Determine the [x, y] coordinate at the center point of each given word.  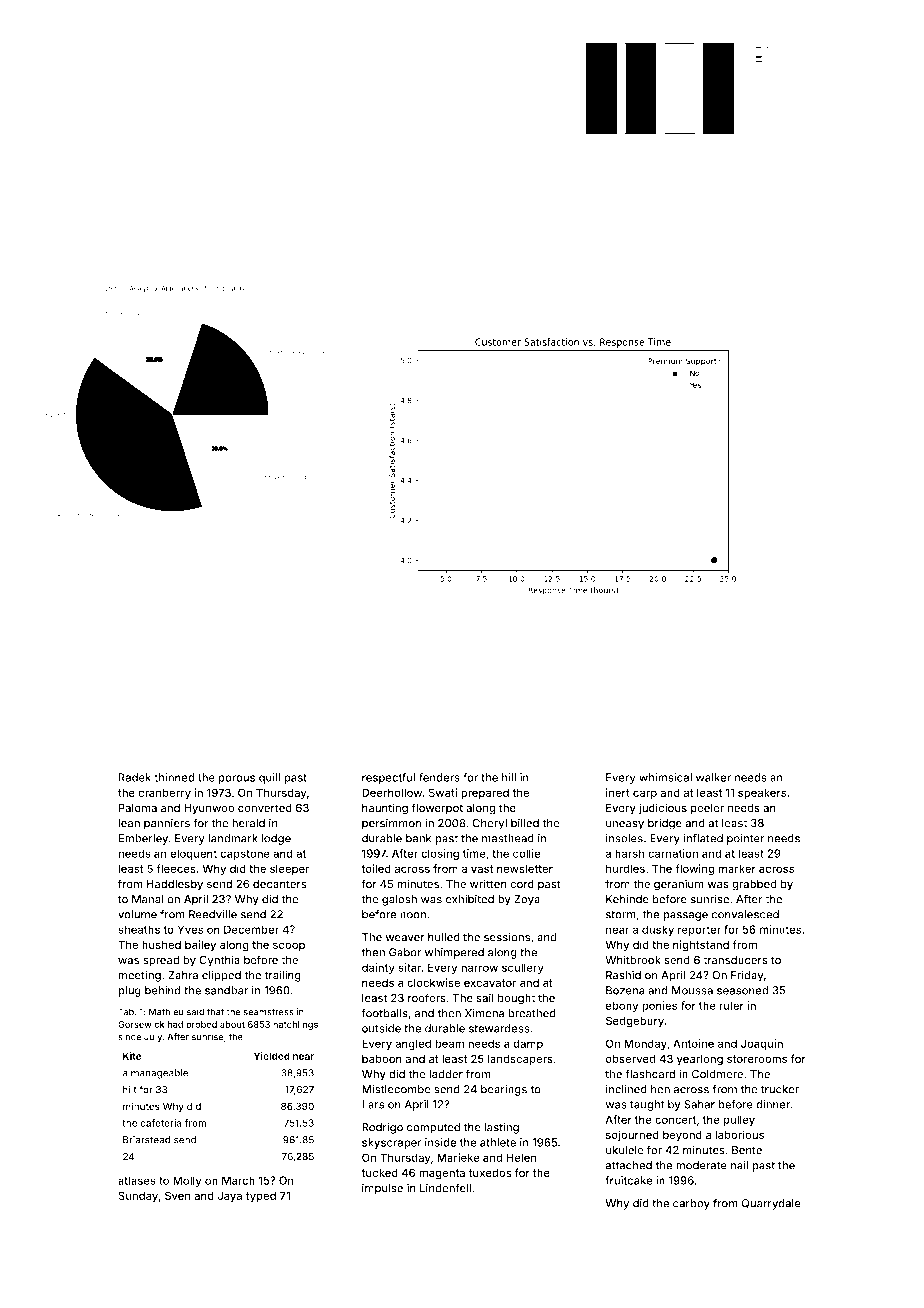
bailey [200, 946]
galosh [399, 900]
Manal [148, 899]
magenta [442, 1174]
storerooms [757, 1059]
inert [618, 792]
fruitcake [628, 1180]
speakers [762, 793]
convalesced [745, 914]
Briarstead [147, 1140]
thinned [174, 777]
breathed [532, 1013]
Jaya [229, 1197]
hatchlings [295, 1025]
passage [685, 916]
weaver [405, 938]
